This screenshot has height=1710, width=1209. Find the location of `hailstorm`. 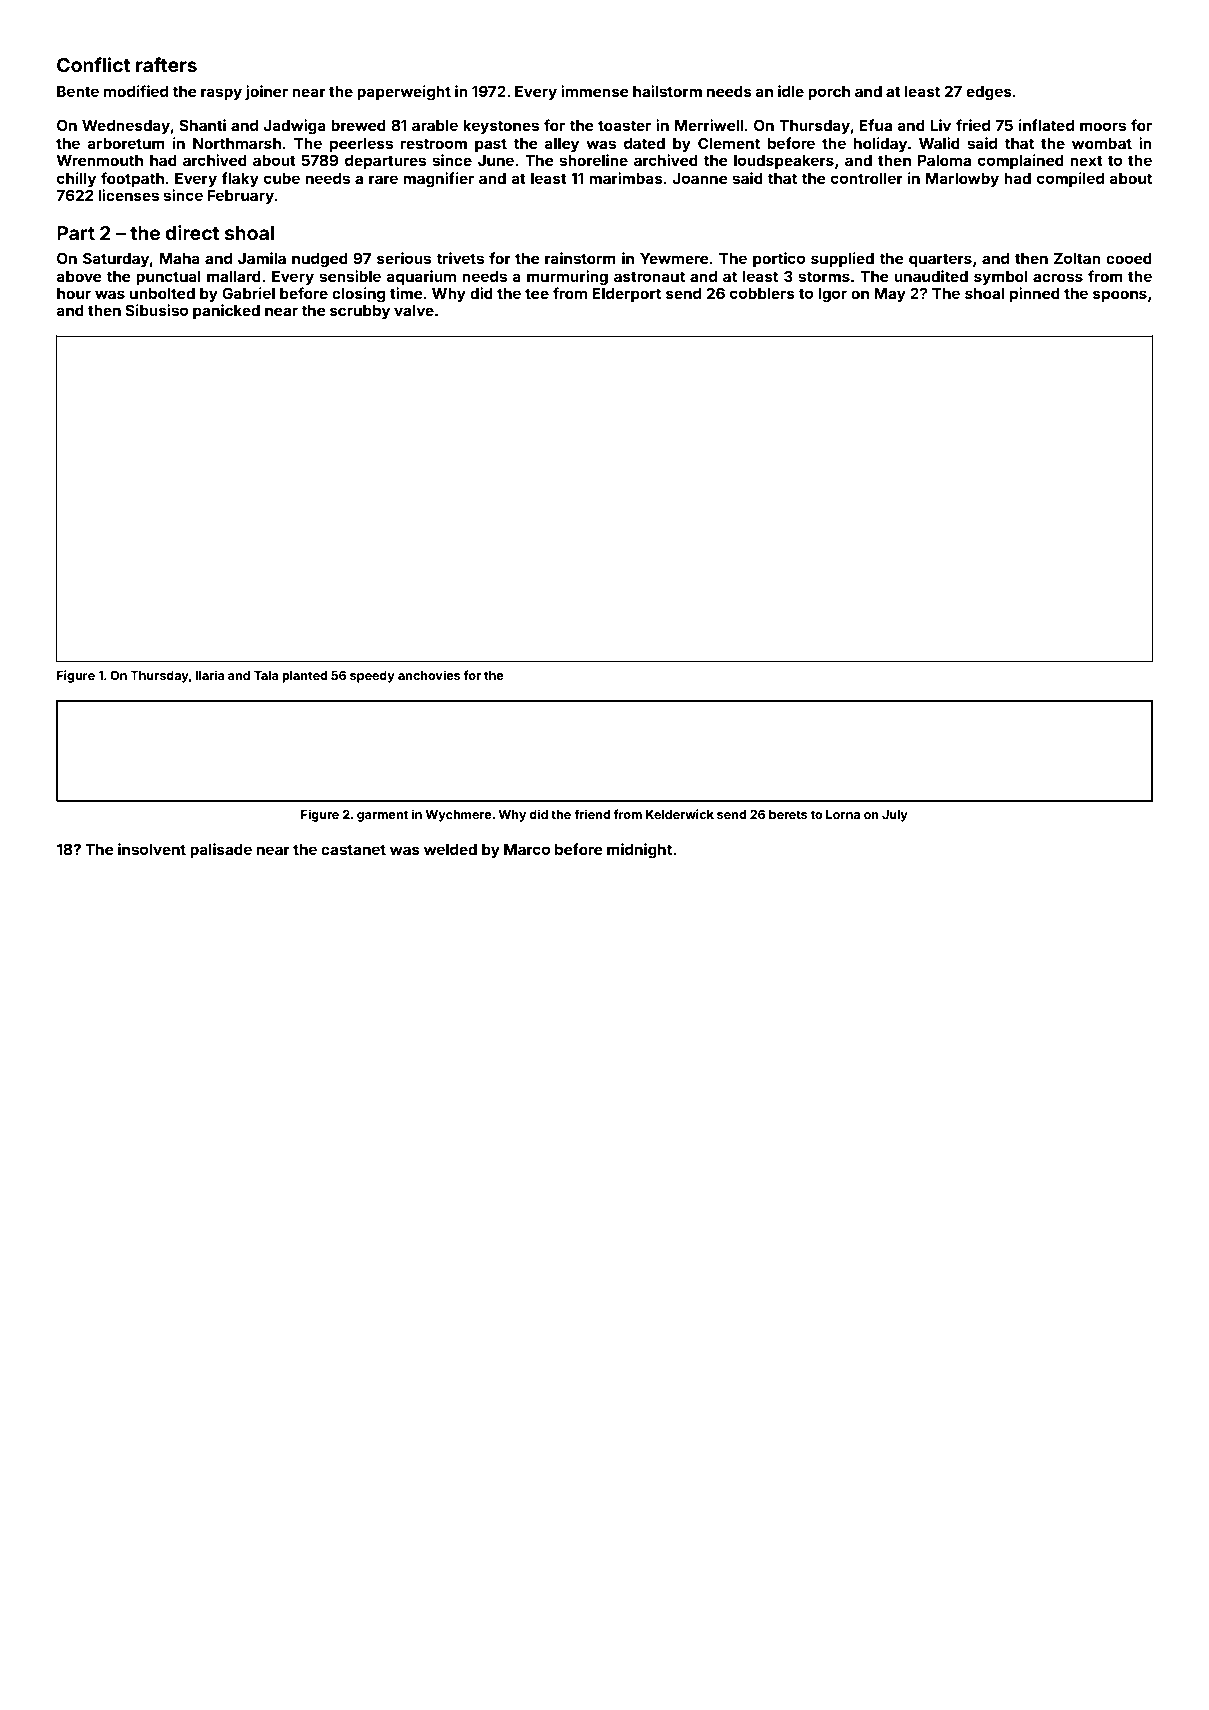

hailstorm is located at coordinates (667, 91).
